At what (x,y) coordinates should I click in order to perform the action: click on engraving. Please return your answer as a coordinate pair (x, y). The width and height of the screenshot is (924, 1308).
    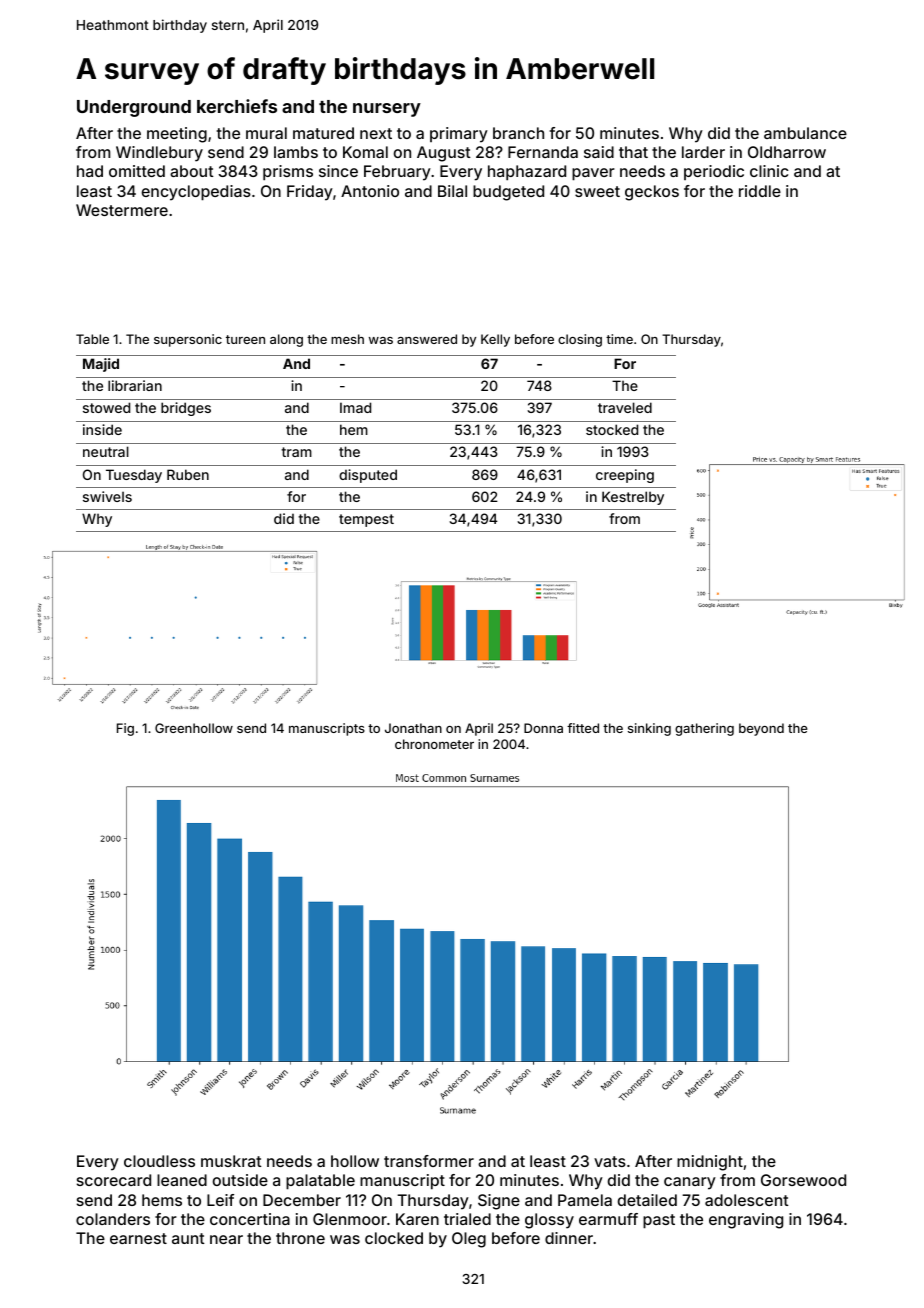
    Looking at the image, I should click on (746, 1221).
